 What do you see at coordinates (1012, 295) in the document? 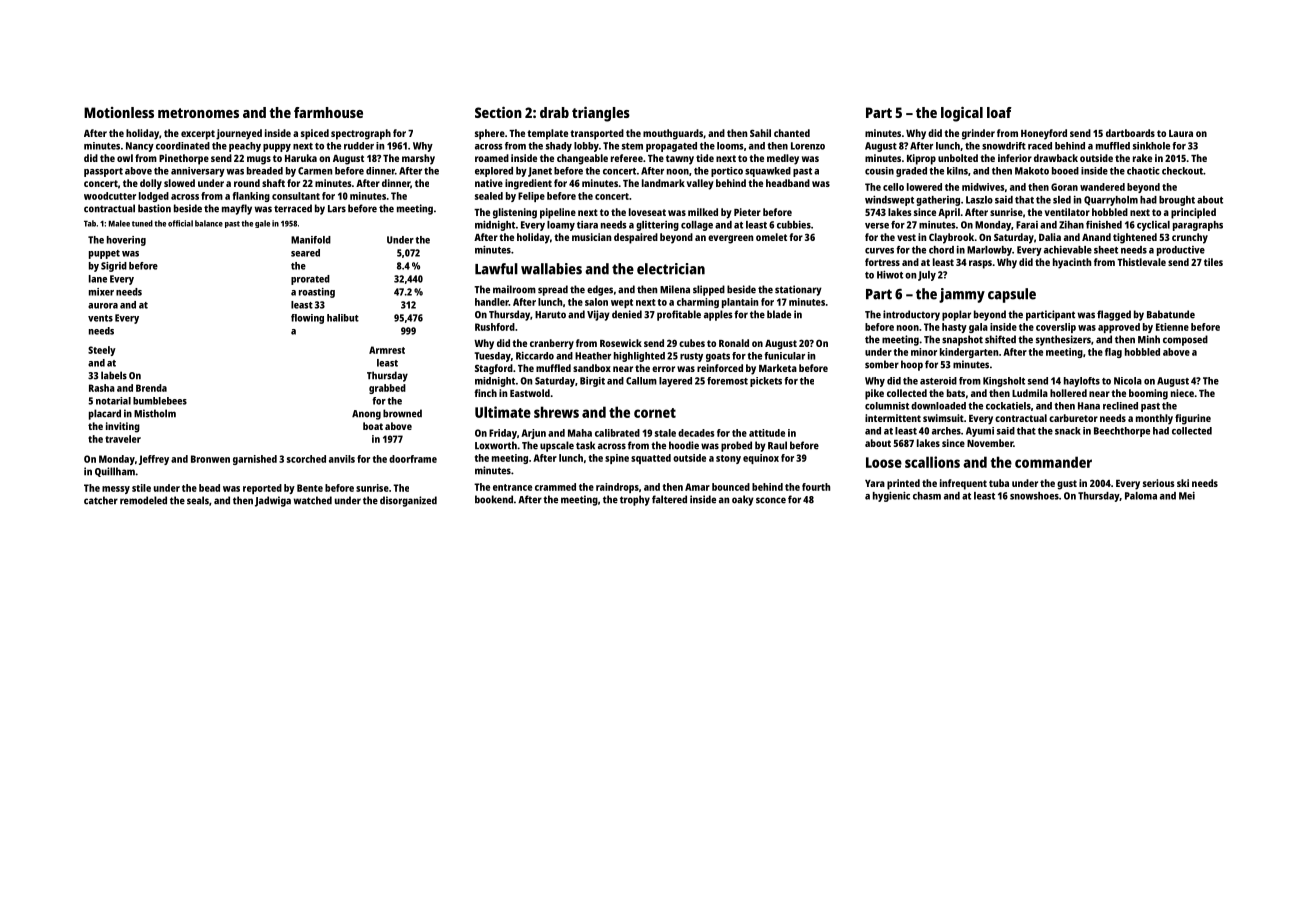
I see `capsule` at bounding box center [1012, 295].
